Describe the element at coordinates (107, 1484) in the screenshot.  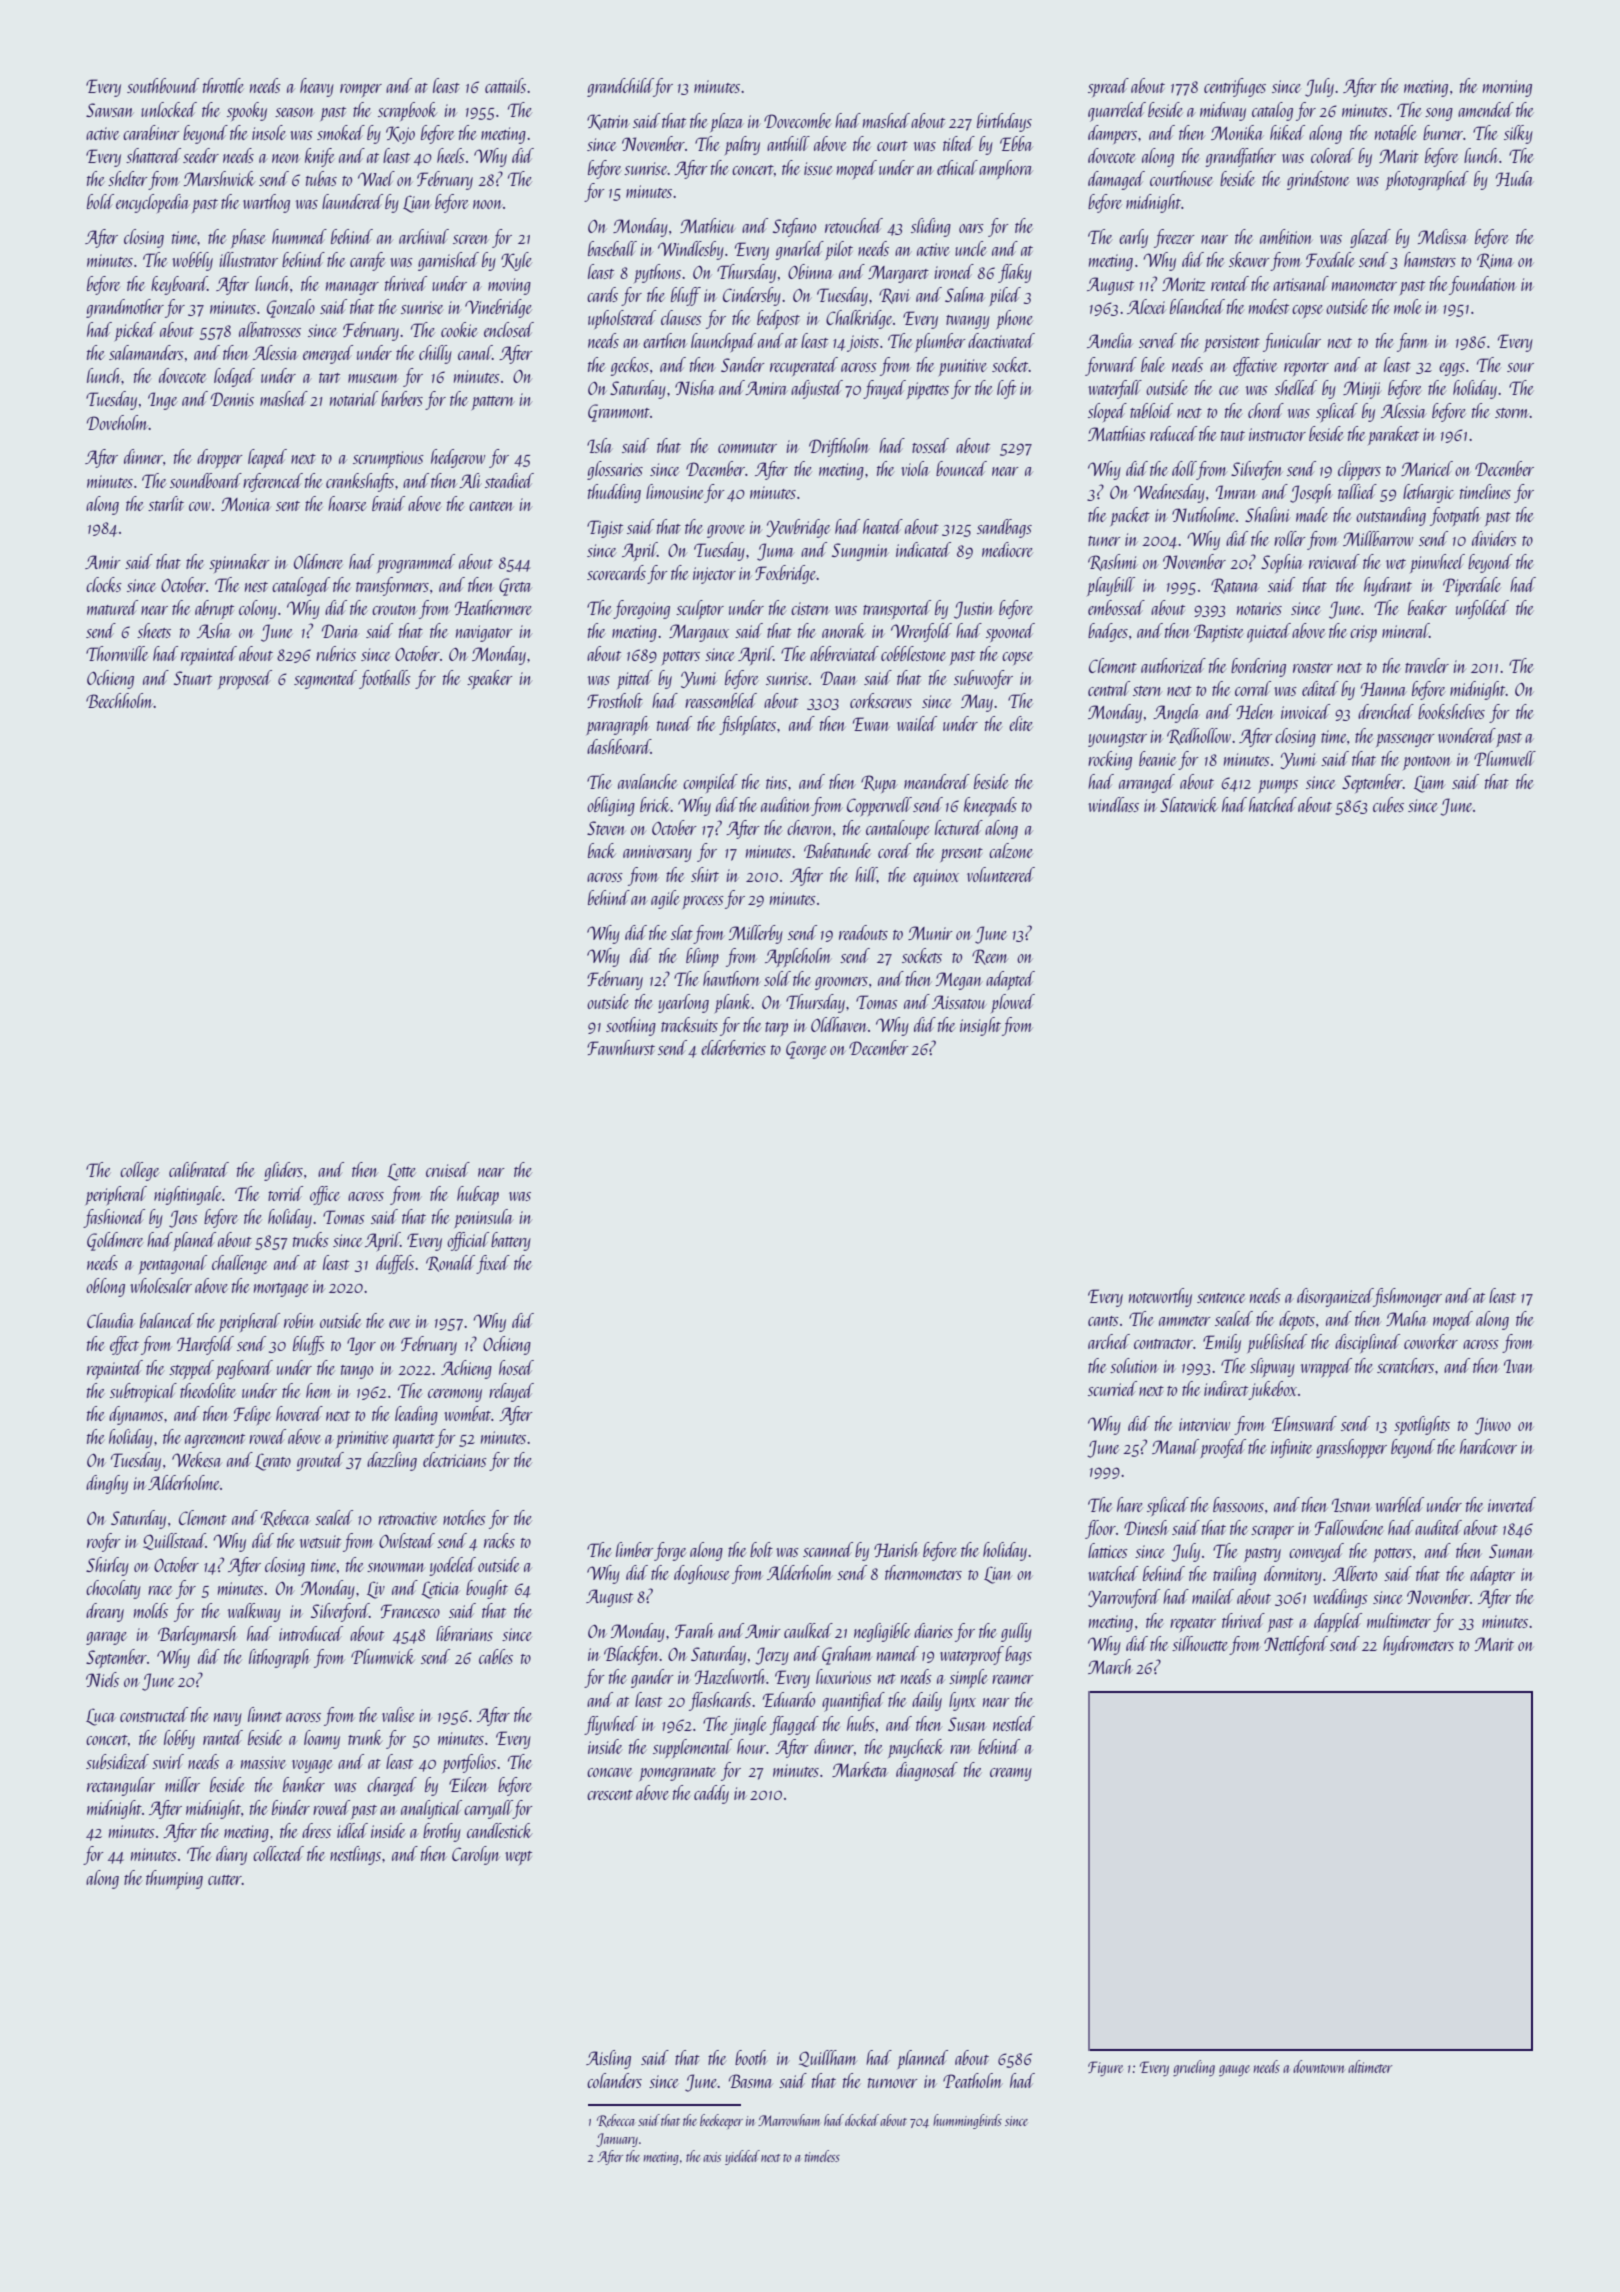
I see `dinghy` at that location.
